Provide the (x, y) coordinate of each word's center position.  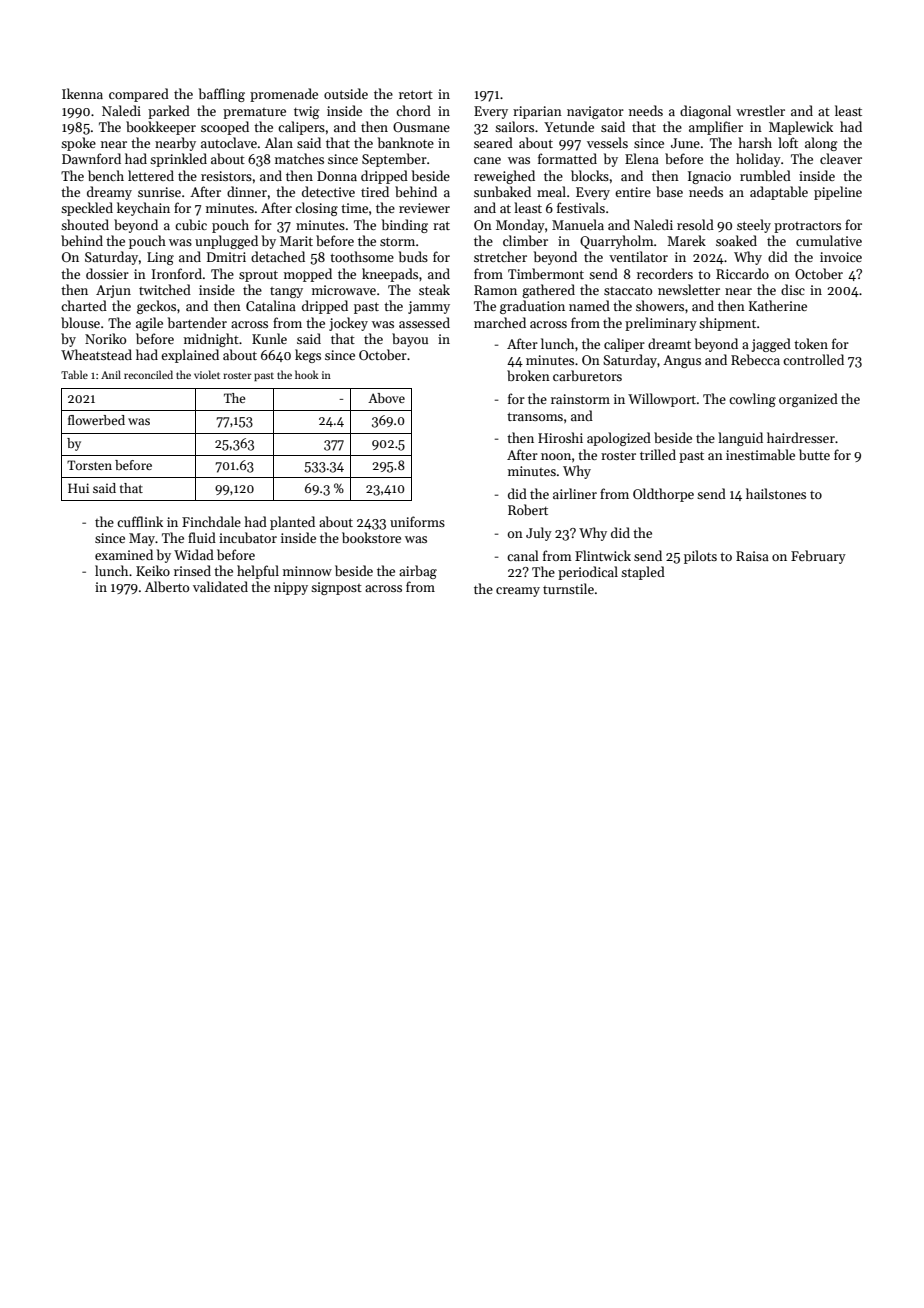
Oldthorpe (663, 495)
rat (441, 225)
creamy (518, 592)
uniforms (417, 521)
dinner (247, 191)
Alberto (167, 586)
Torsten (89, 465)
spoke (78, 144)
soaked (736, 240)
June (685, 143)
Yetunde (569, 126)
